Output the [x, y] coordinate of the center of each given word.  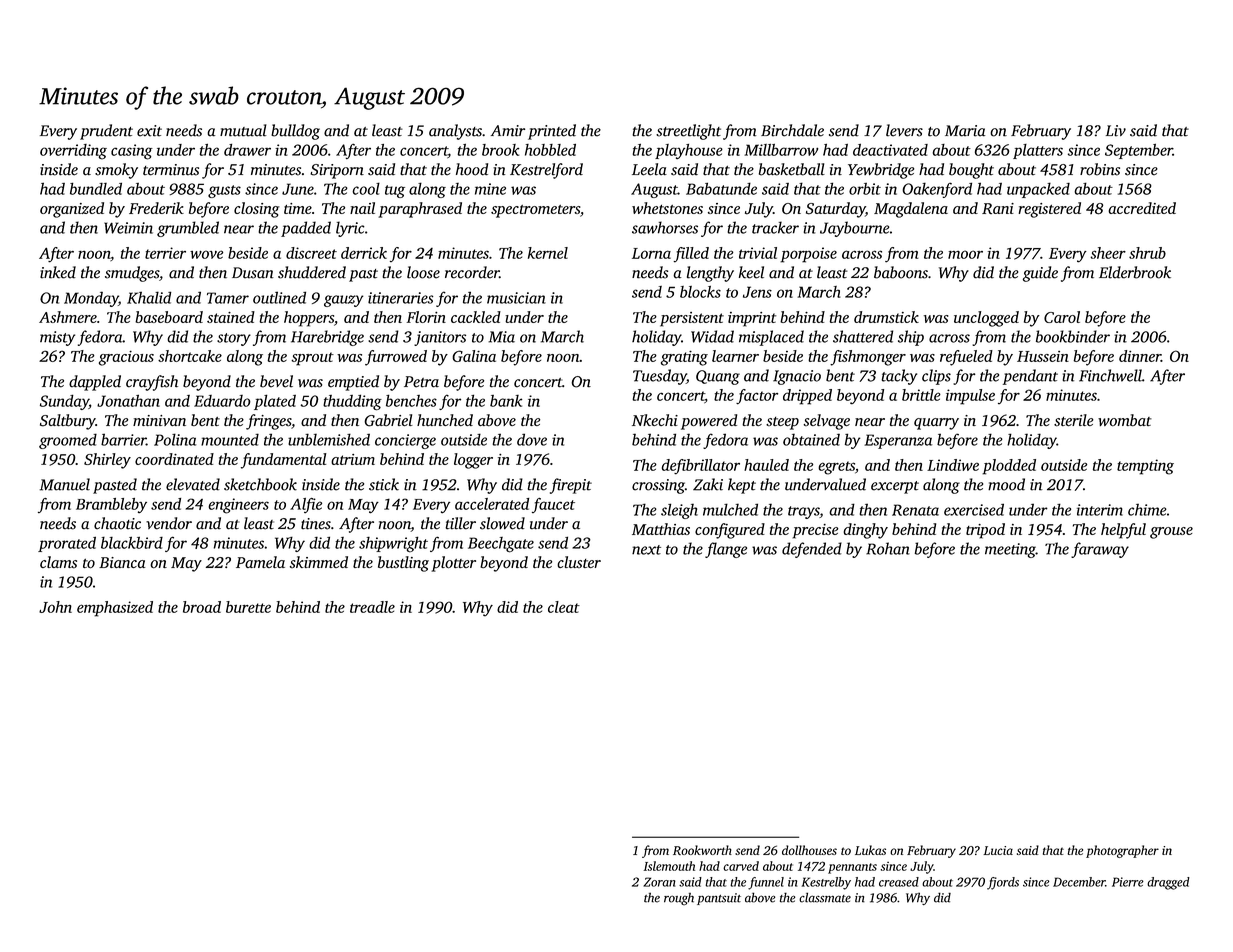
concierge [405, 441]
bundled [96, 188]
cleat [564, 607]
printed [552, 132]
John [55, 607]
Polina [175, 439]
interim [1100, 510]
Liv [1116, 131]
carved [741, 866]
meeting [1010, 550]
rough [679, 899]
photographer [1122, 851]
